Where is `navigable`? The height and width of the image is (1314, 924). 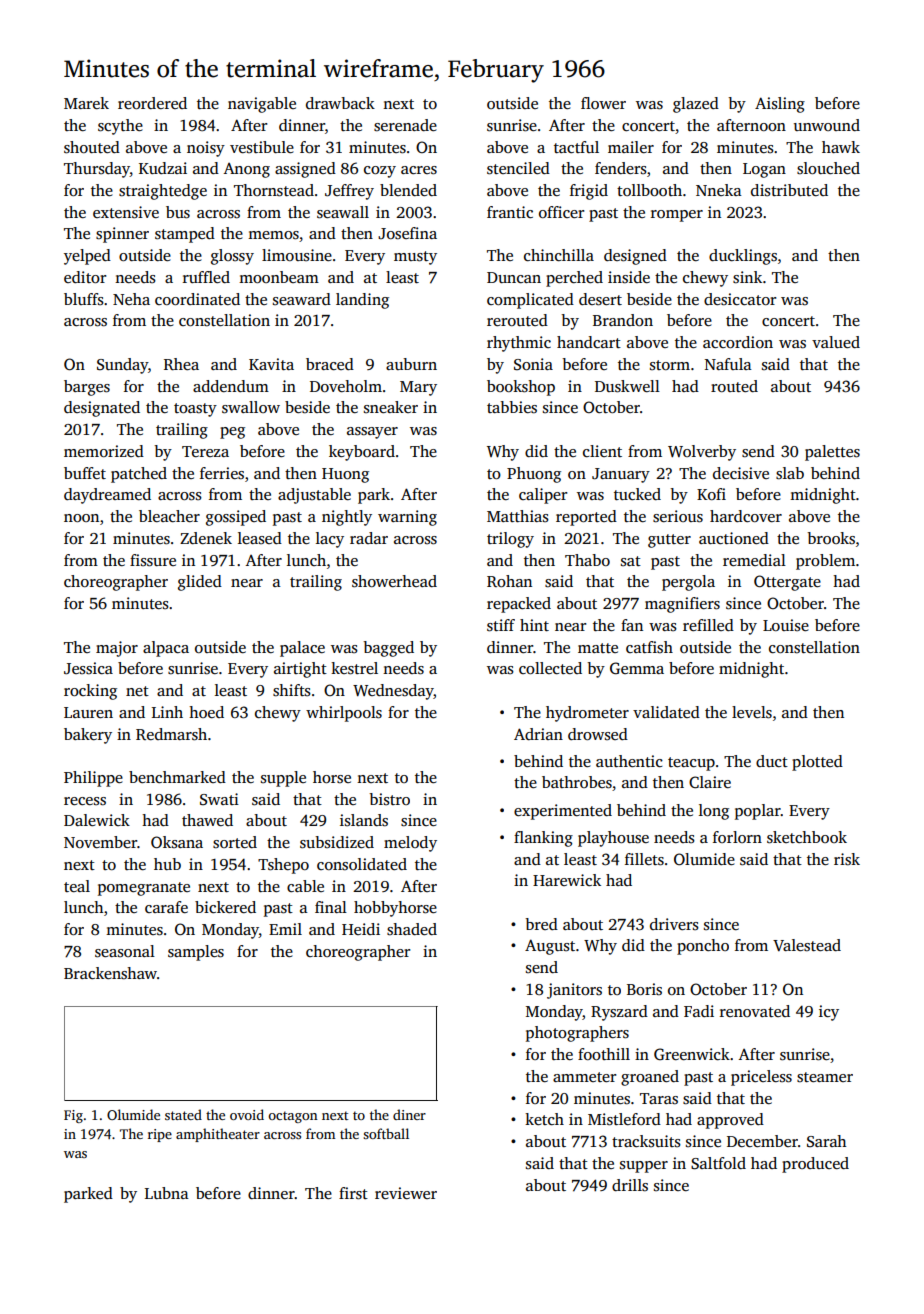
navigable is located at coordinates (262, 105).
